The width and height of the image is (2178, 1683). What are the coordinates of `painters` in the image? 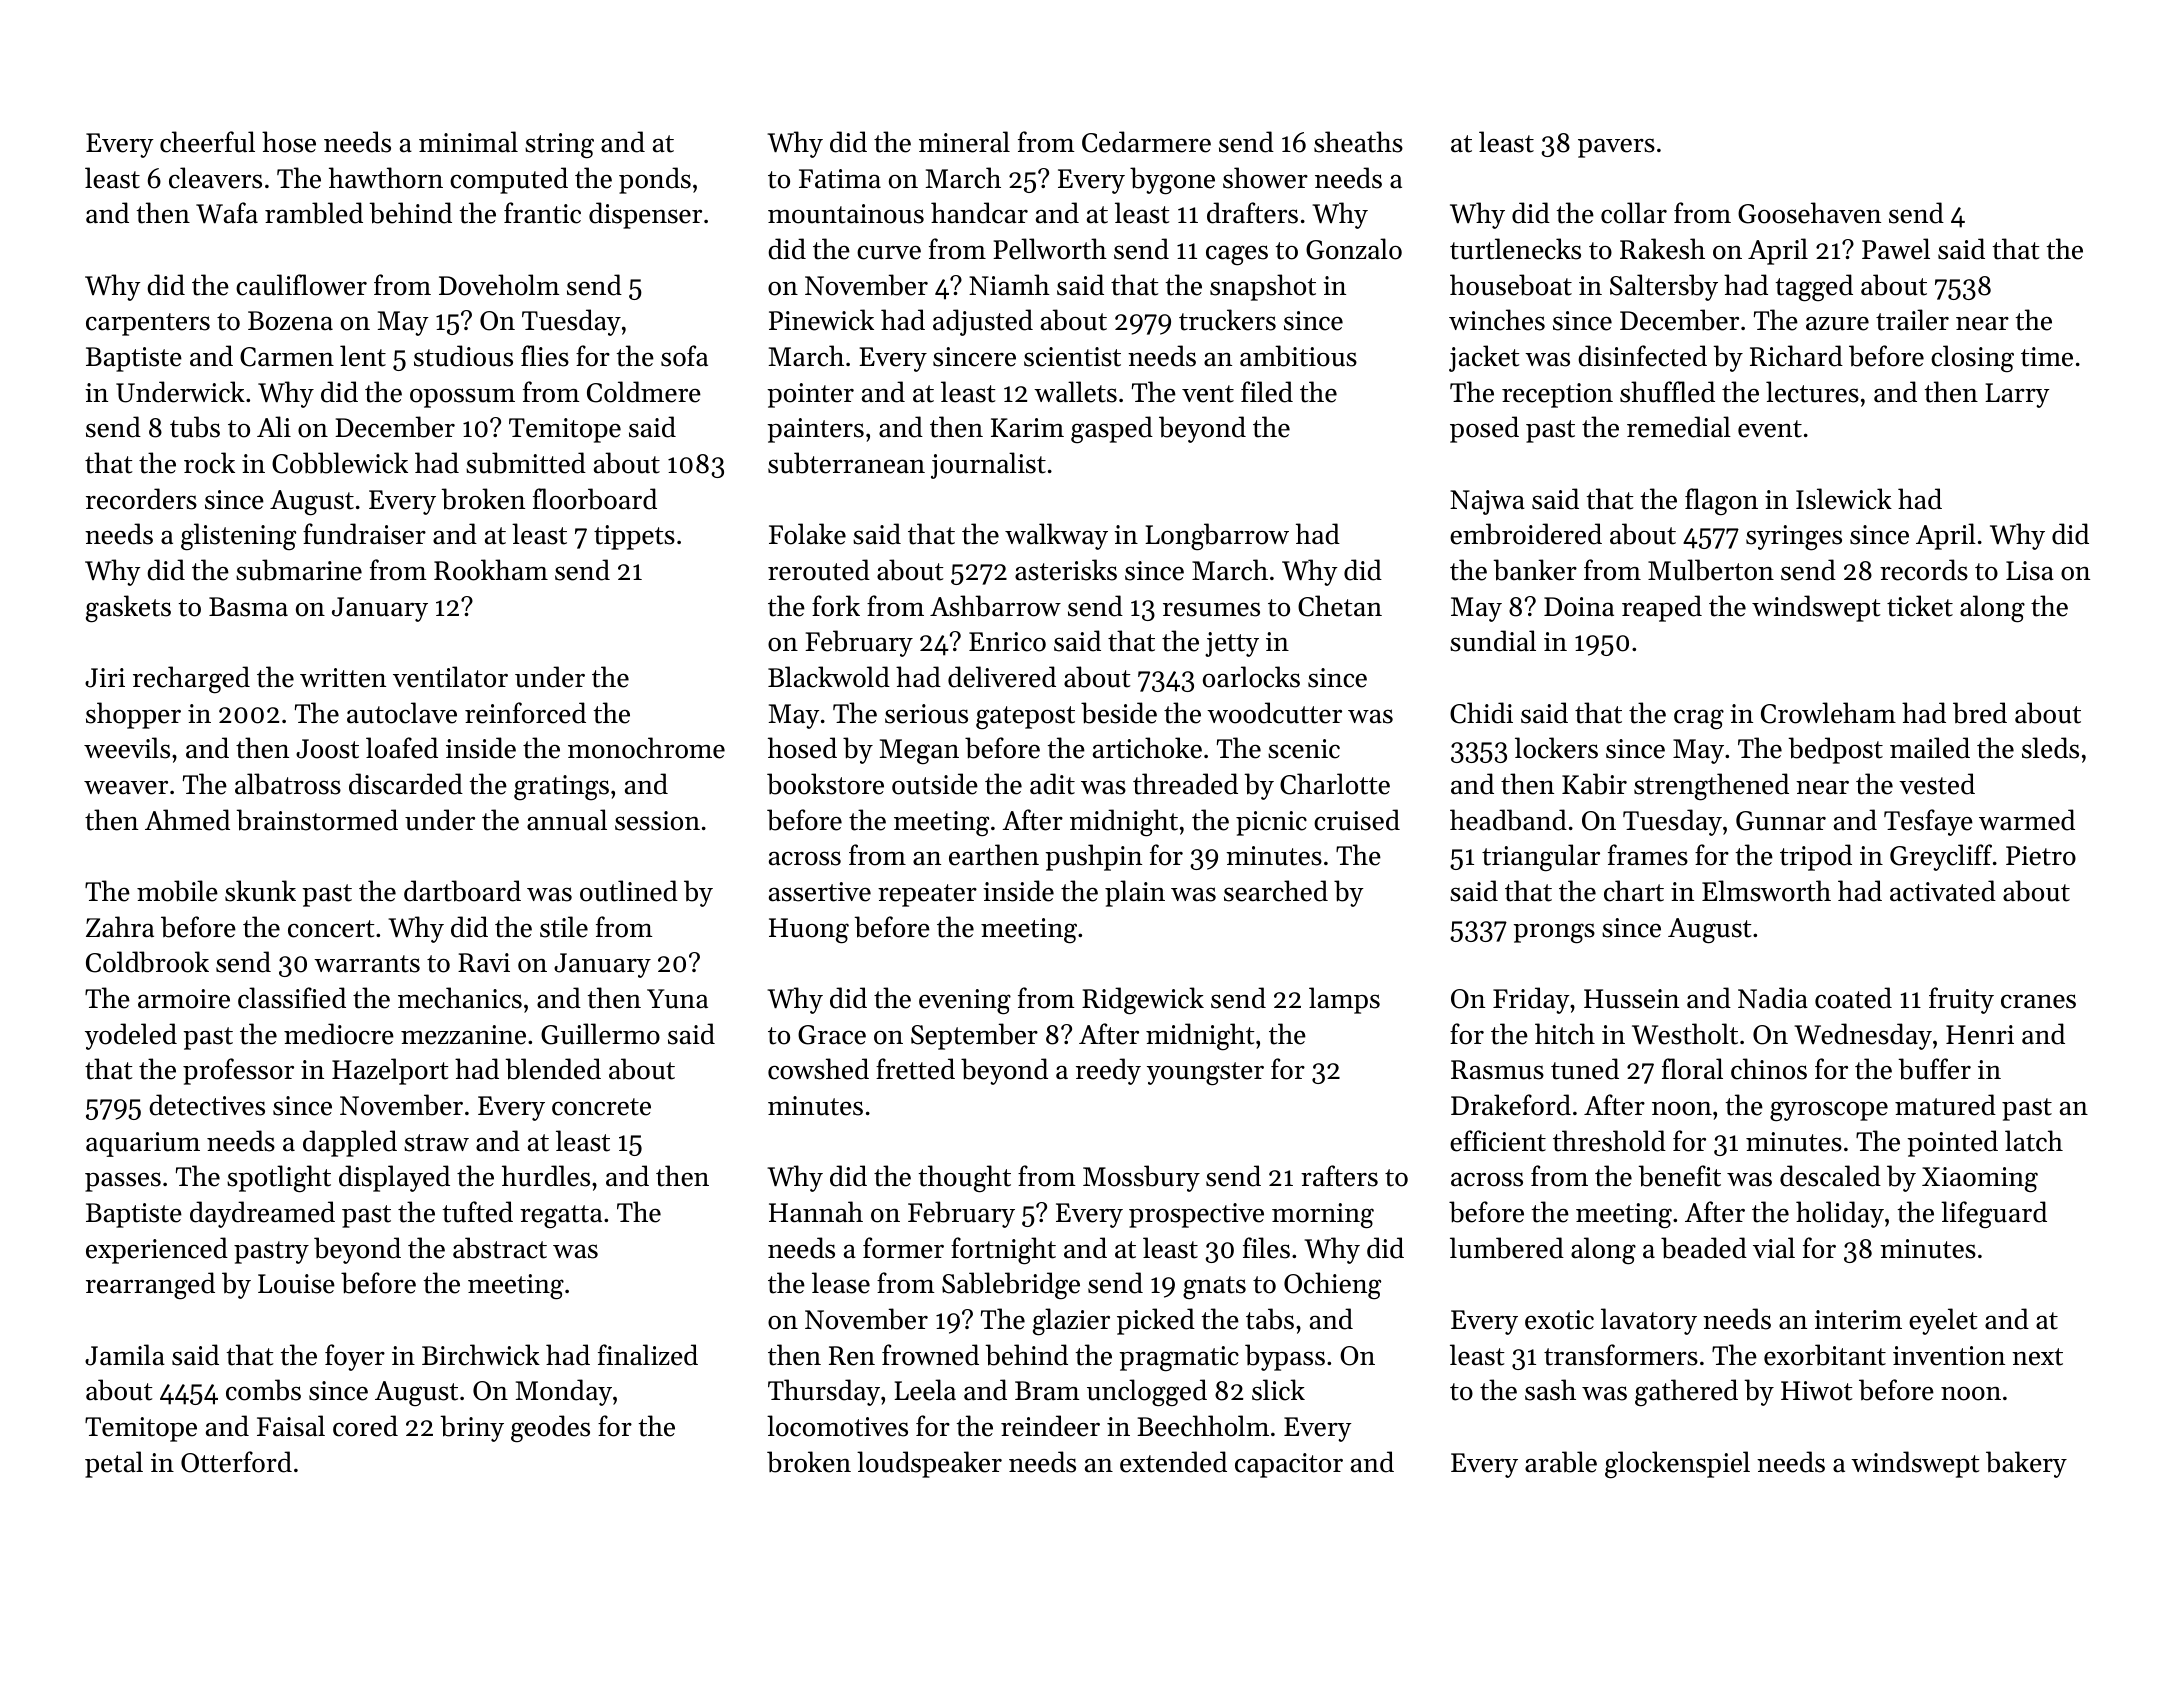 It's located at (815, 430).
